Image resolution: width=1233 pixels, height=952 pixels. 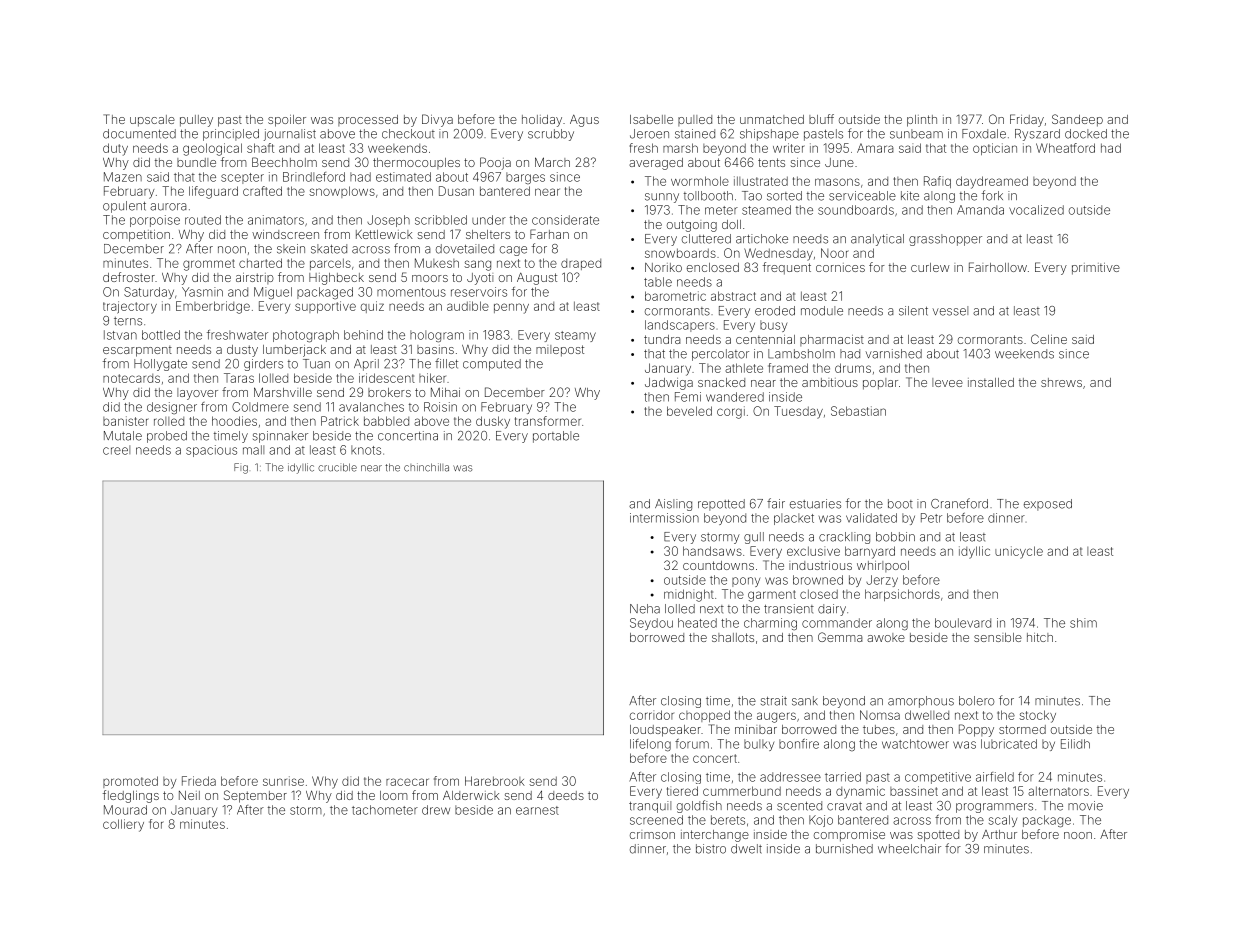 What do you see at coordinates (394, 795) in the screenshot?
I see `loom` at bounding box center [394, 795].
